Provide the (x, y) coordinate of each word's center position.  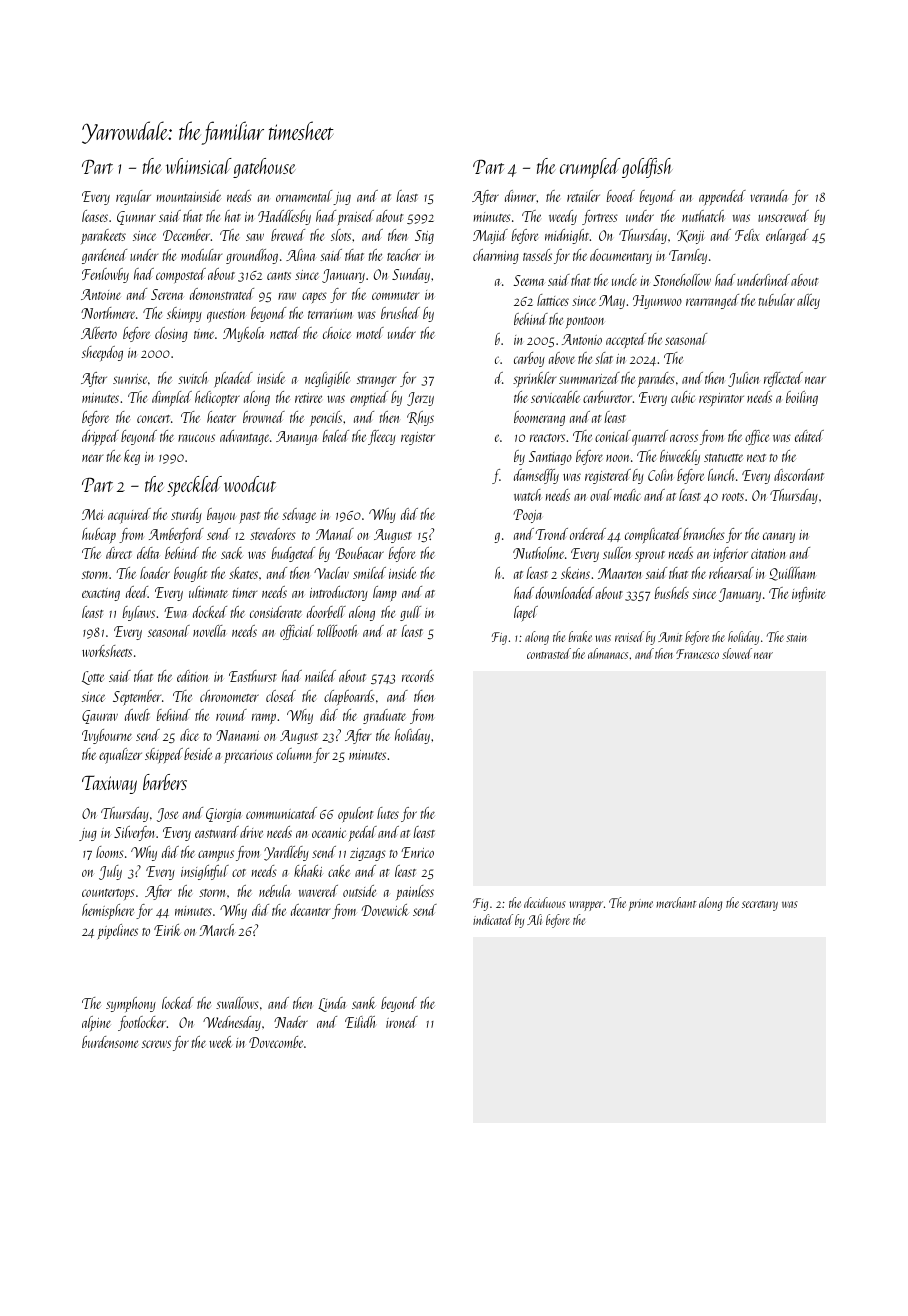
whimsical (199, 166)
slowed (737, 653)
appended (722, 198)
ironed (402, 1022)
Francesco (697, 654)
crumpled (590, 168)
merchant (676, 902)
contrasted (549, 653)
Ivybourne (107, 736)
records (418, 676)
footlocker (142, 1023)
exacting (101, 594)
